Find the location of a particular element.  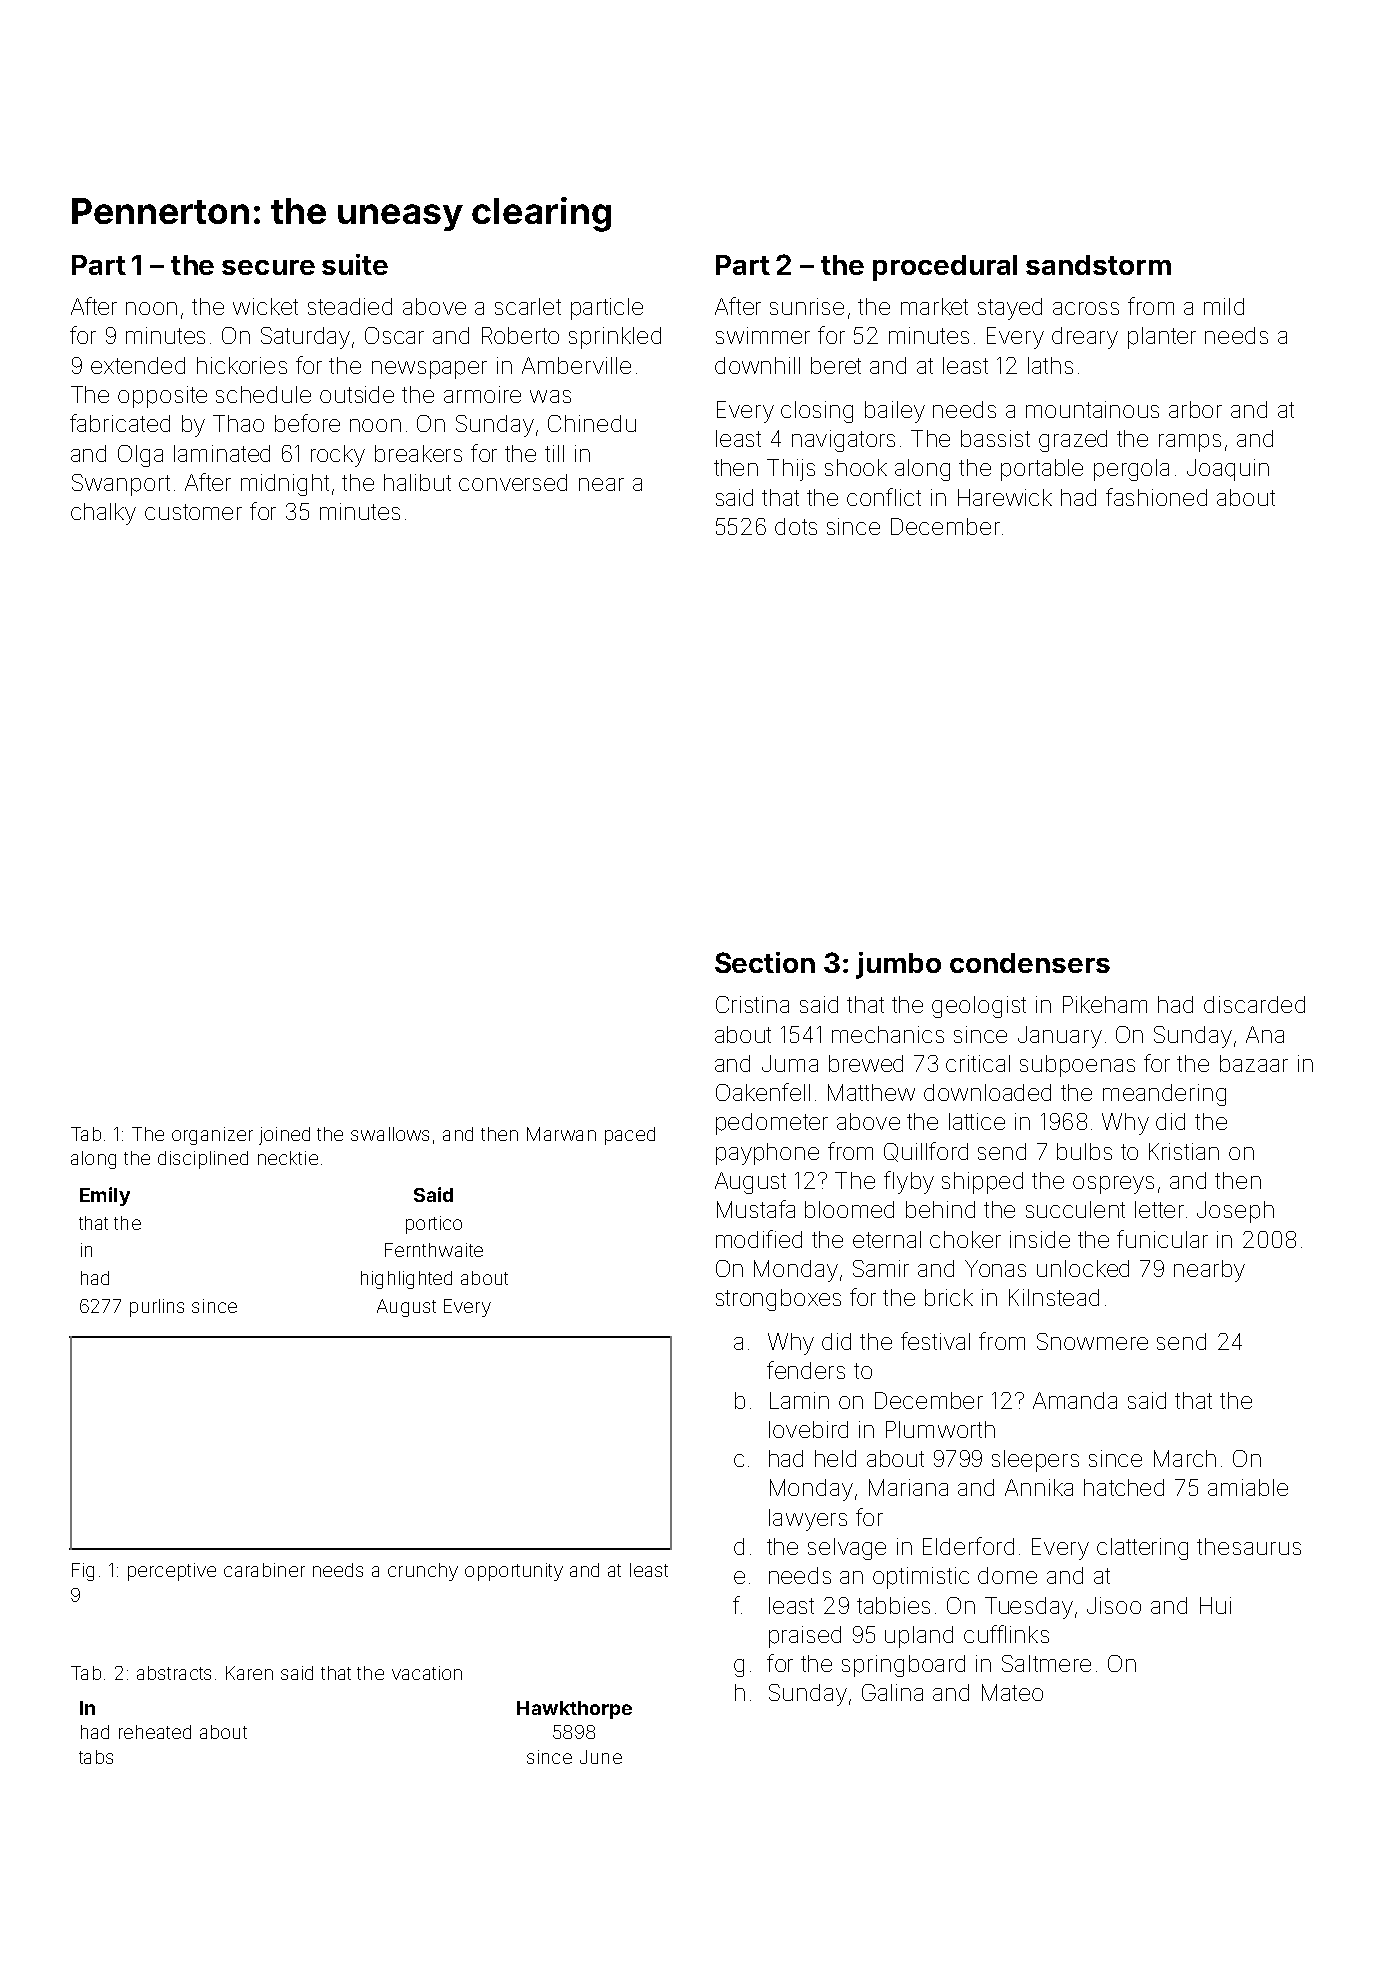

Emily is located at coordinates (105, 1196).
